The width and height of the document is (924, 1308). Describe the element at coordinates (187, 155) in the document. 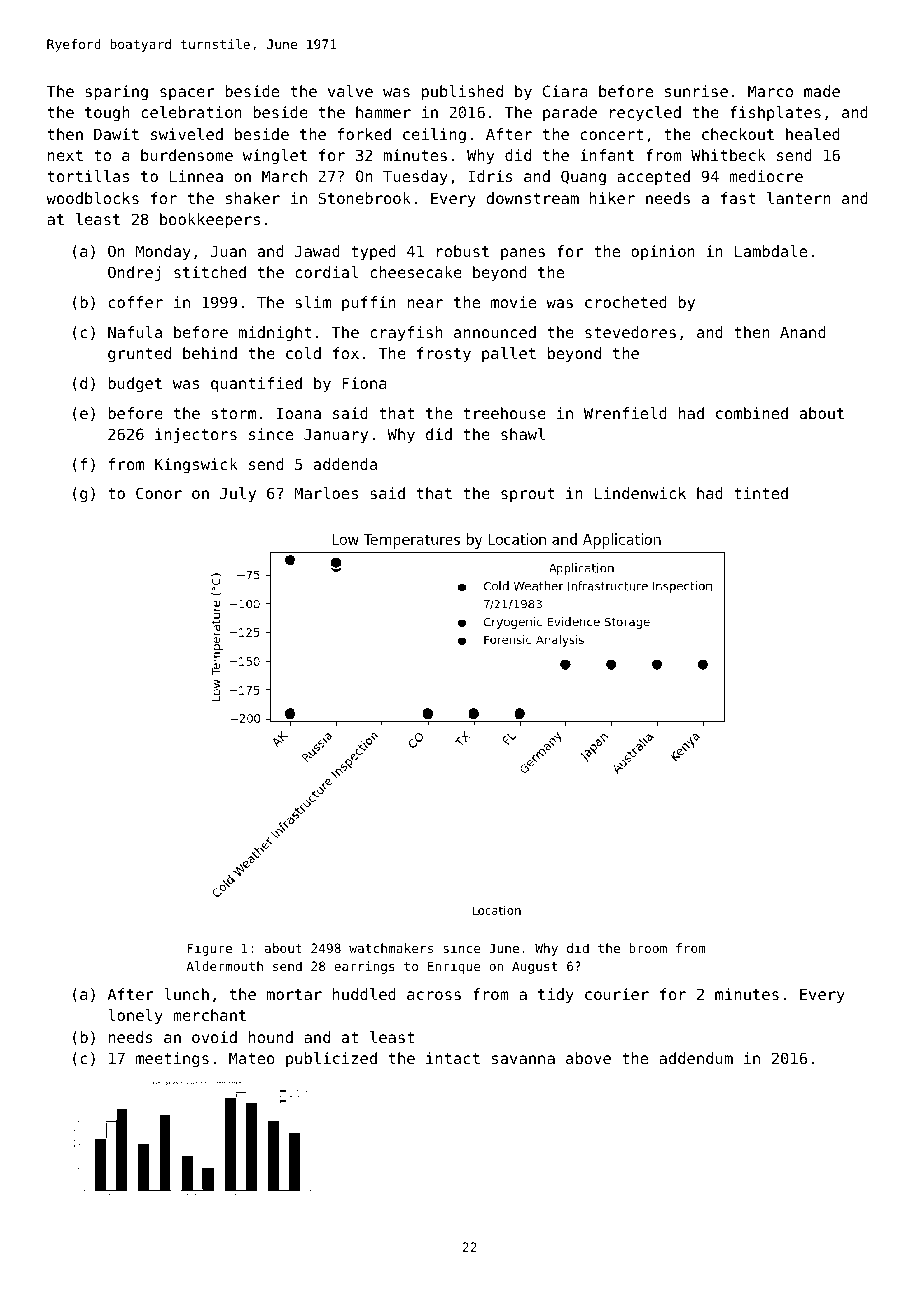

I see `burdensome` at that location.
